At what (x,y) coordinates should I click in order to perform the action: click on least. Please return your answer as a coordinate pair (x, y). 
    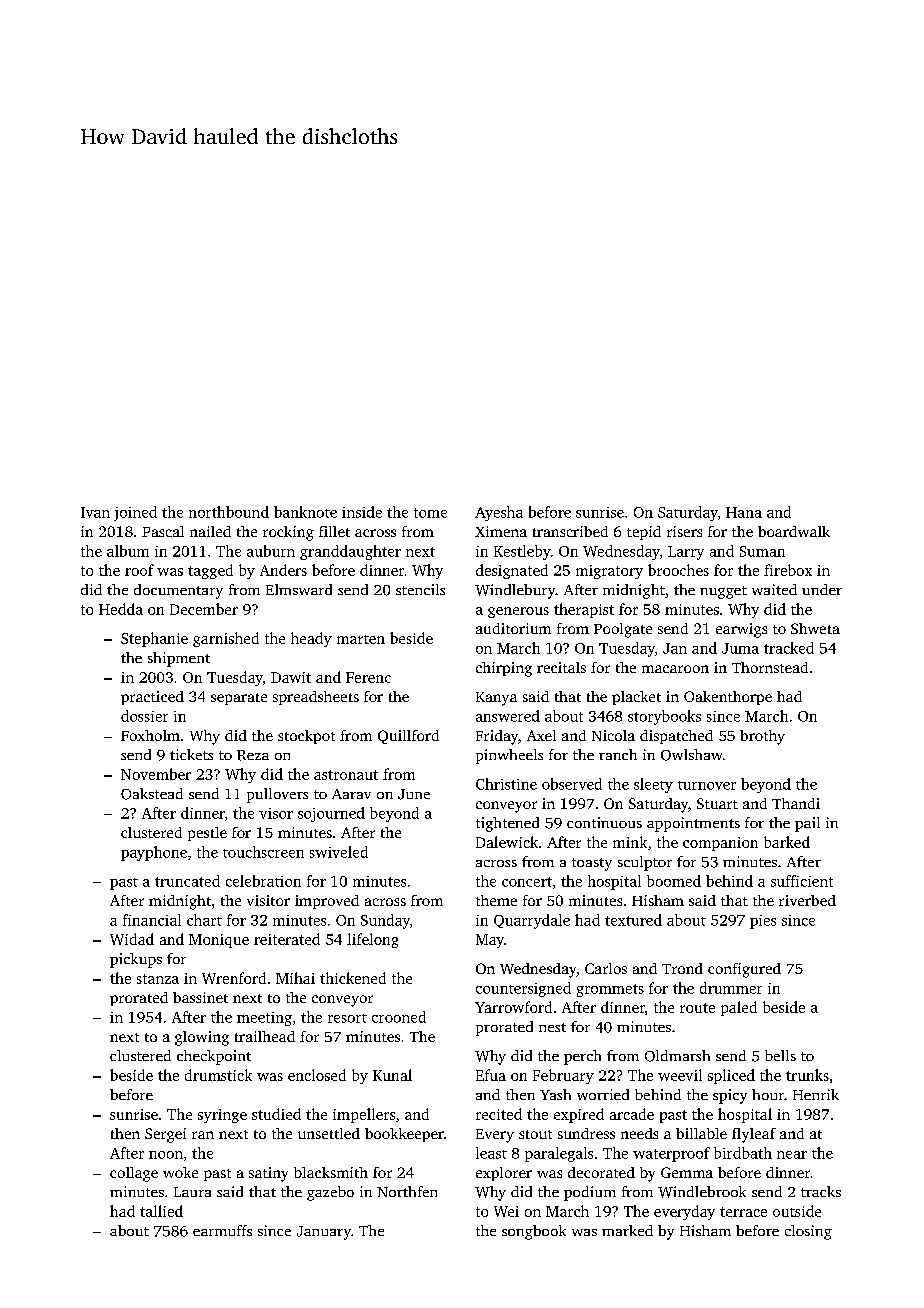
    Looking at the image, I should click on (491, 1153).
